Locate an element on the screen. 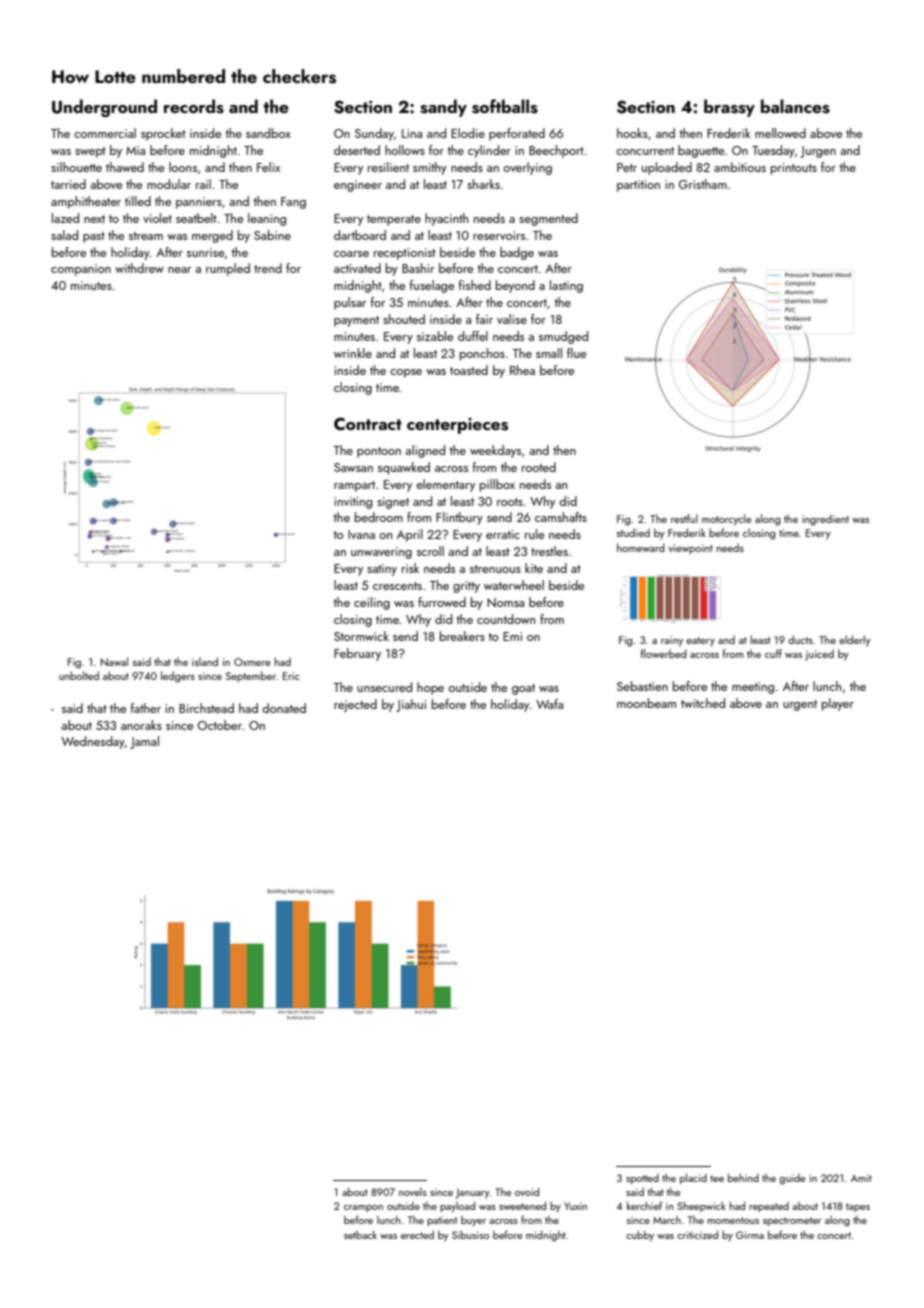 This screenshot has height=1308, width=924. Ivana is located at coordinates (361, 534).
